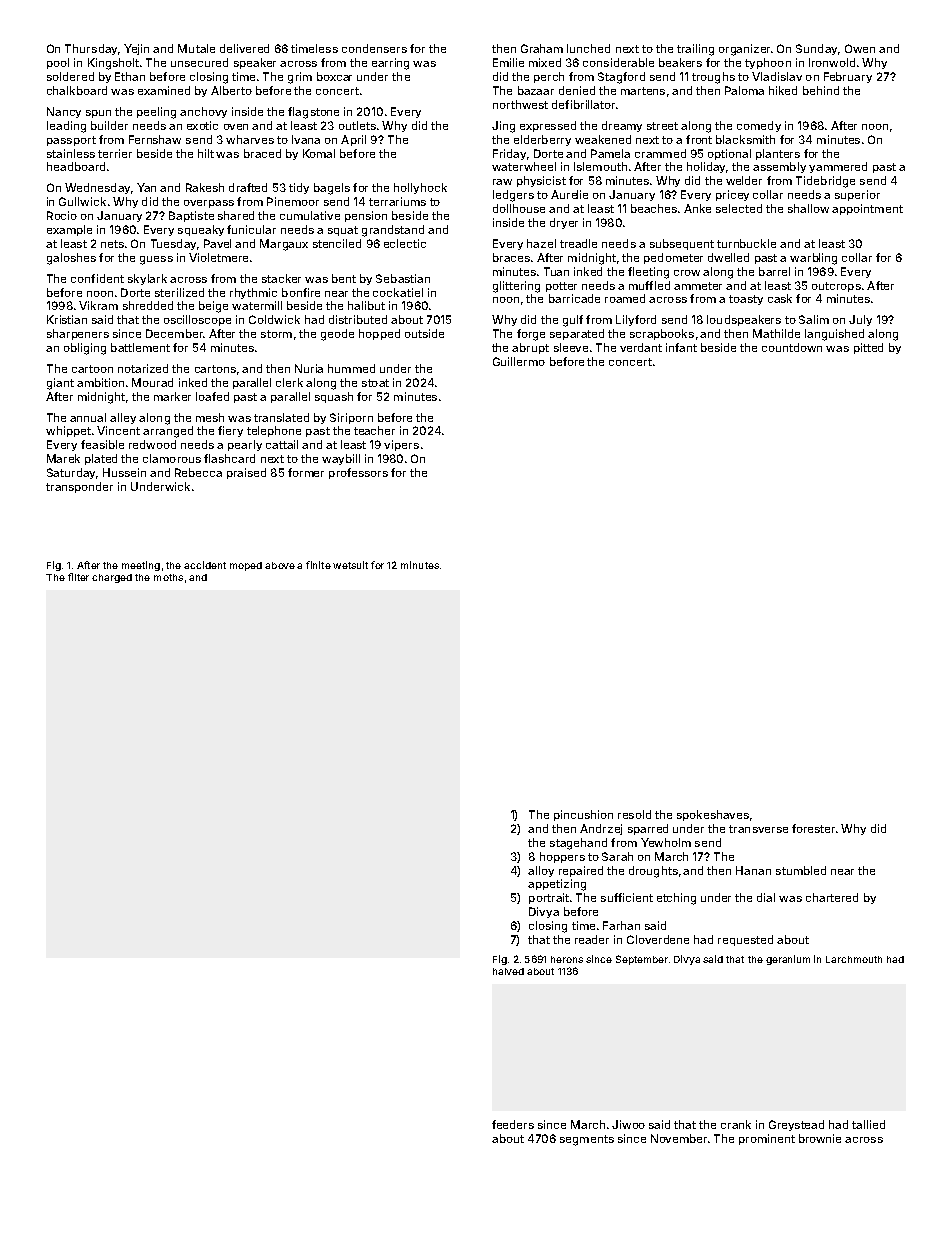 This screenshot has height=1233, width=952. What do you see at coordinates (513, 1124) in the screenshot?
I see `feeders` at bounding box center [513, 1124].
